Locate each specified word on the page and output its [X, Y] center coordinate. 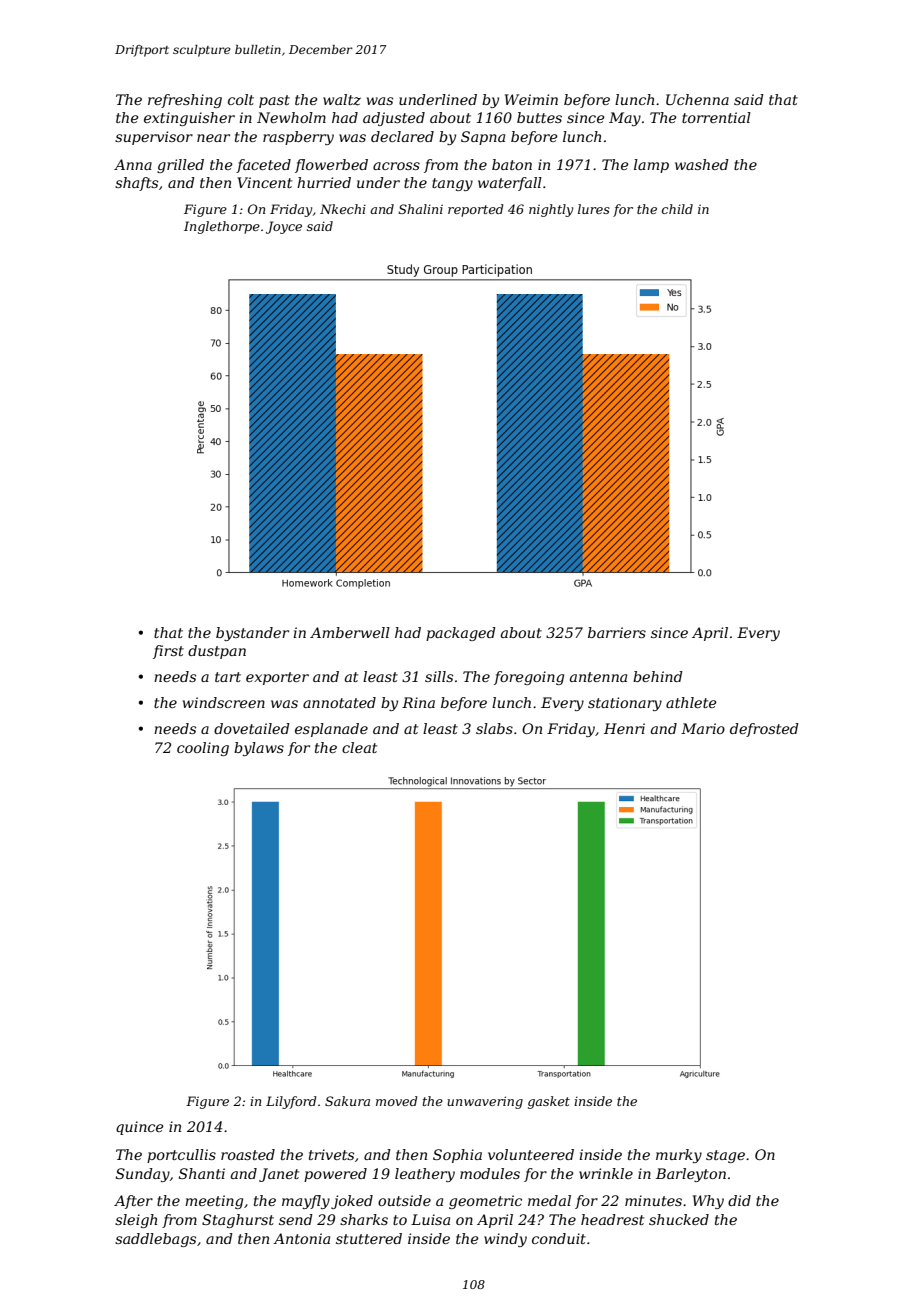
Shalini [421, 209]
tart [228, 677]
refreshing [185, 101]
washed [702, 164]
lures [594, 209]
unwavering [485, 1102]
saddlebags [155, 1240]
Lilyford [291, 1102]
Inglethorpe [222, 227]
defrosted [764, 730]
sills [439, 676]
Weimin [531, 99]
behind [658, 676]
